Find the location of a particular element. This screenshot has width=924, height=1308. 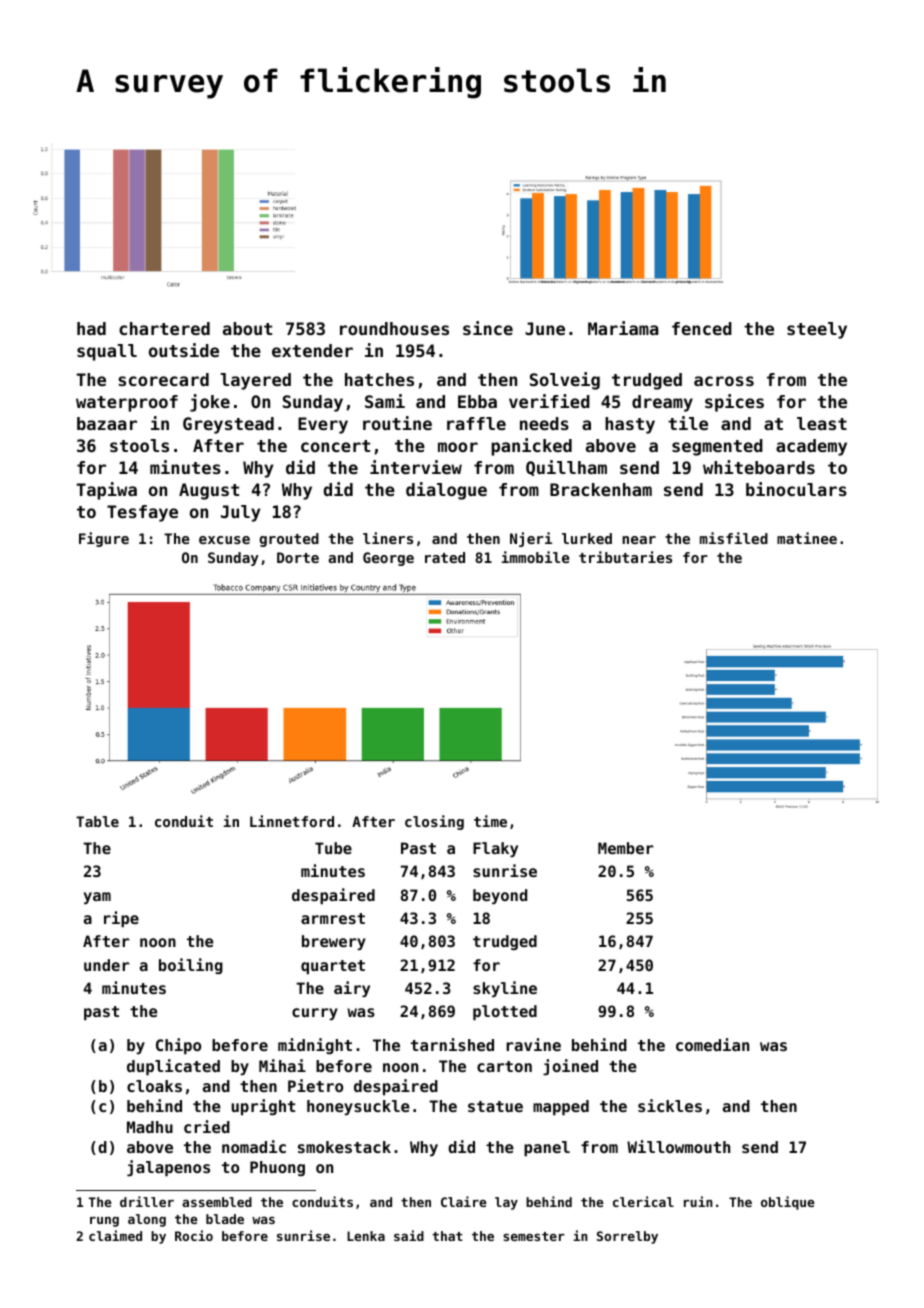

boiling is located at coordinates (191, 966).
